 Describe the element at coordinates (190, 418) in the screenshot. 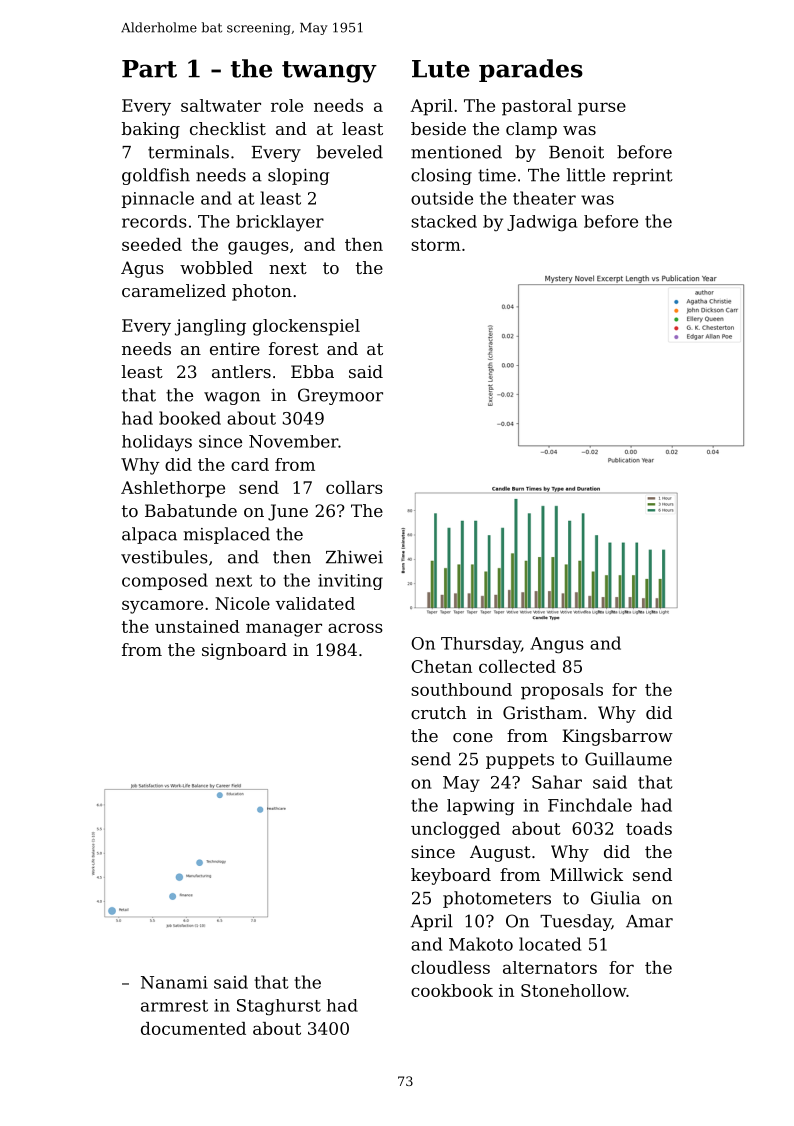

I see `booked` at that location.
